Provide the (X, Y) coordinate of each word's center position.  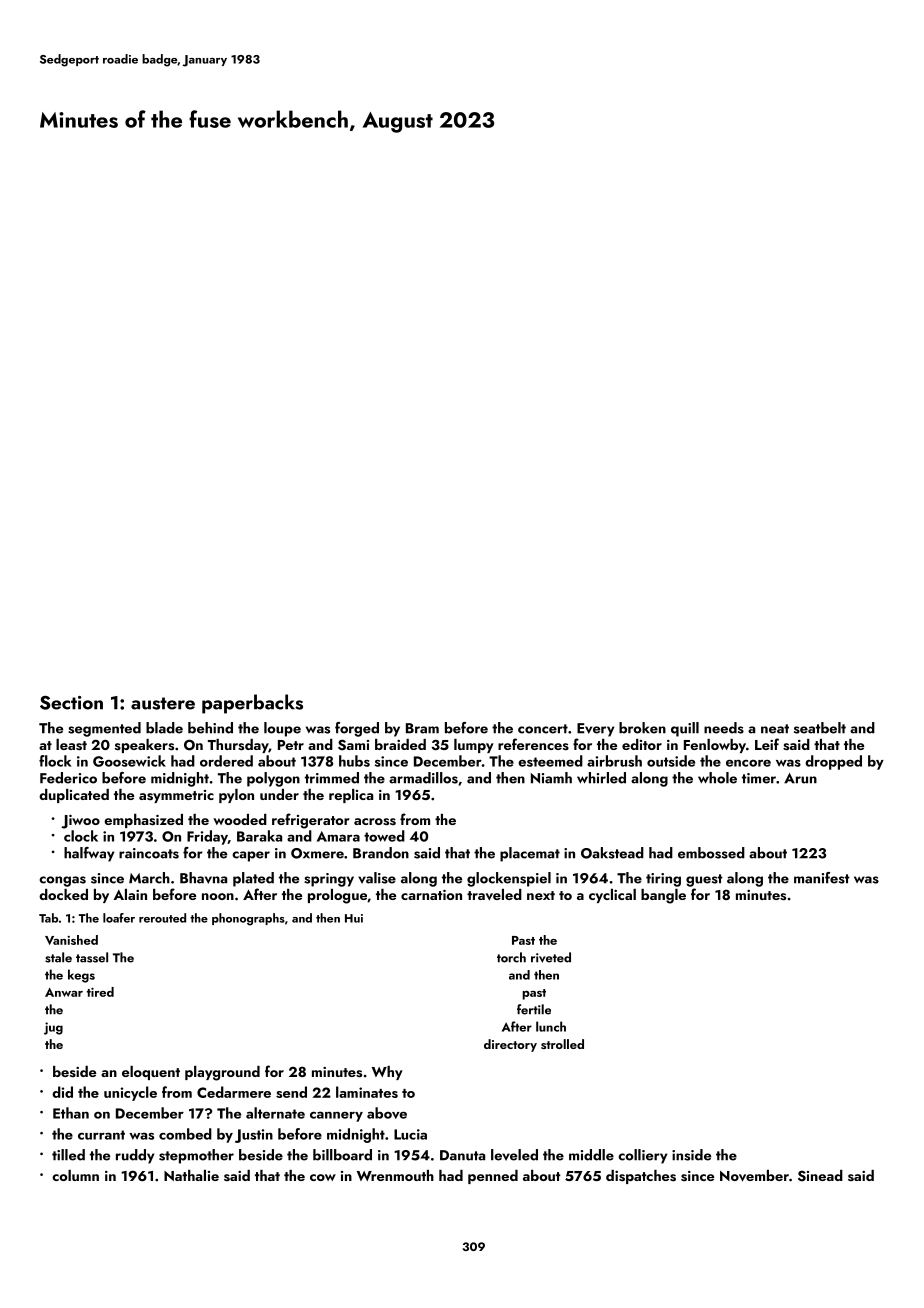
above (387, 1113)
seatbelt (820, 728)
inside (691, 1155)
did (62, 1092)
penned (493, 1177)
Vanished (71, 940)
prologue (337, 896)
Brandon (381, 853)
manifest (822, 878)
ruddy (135, 1156)
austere (163, 703)
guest (704, 880)
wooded (240, 819)
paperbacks (252, 704)
